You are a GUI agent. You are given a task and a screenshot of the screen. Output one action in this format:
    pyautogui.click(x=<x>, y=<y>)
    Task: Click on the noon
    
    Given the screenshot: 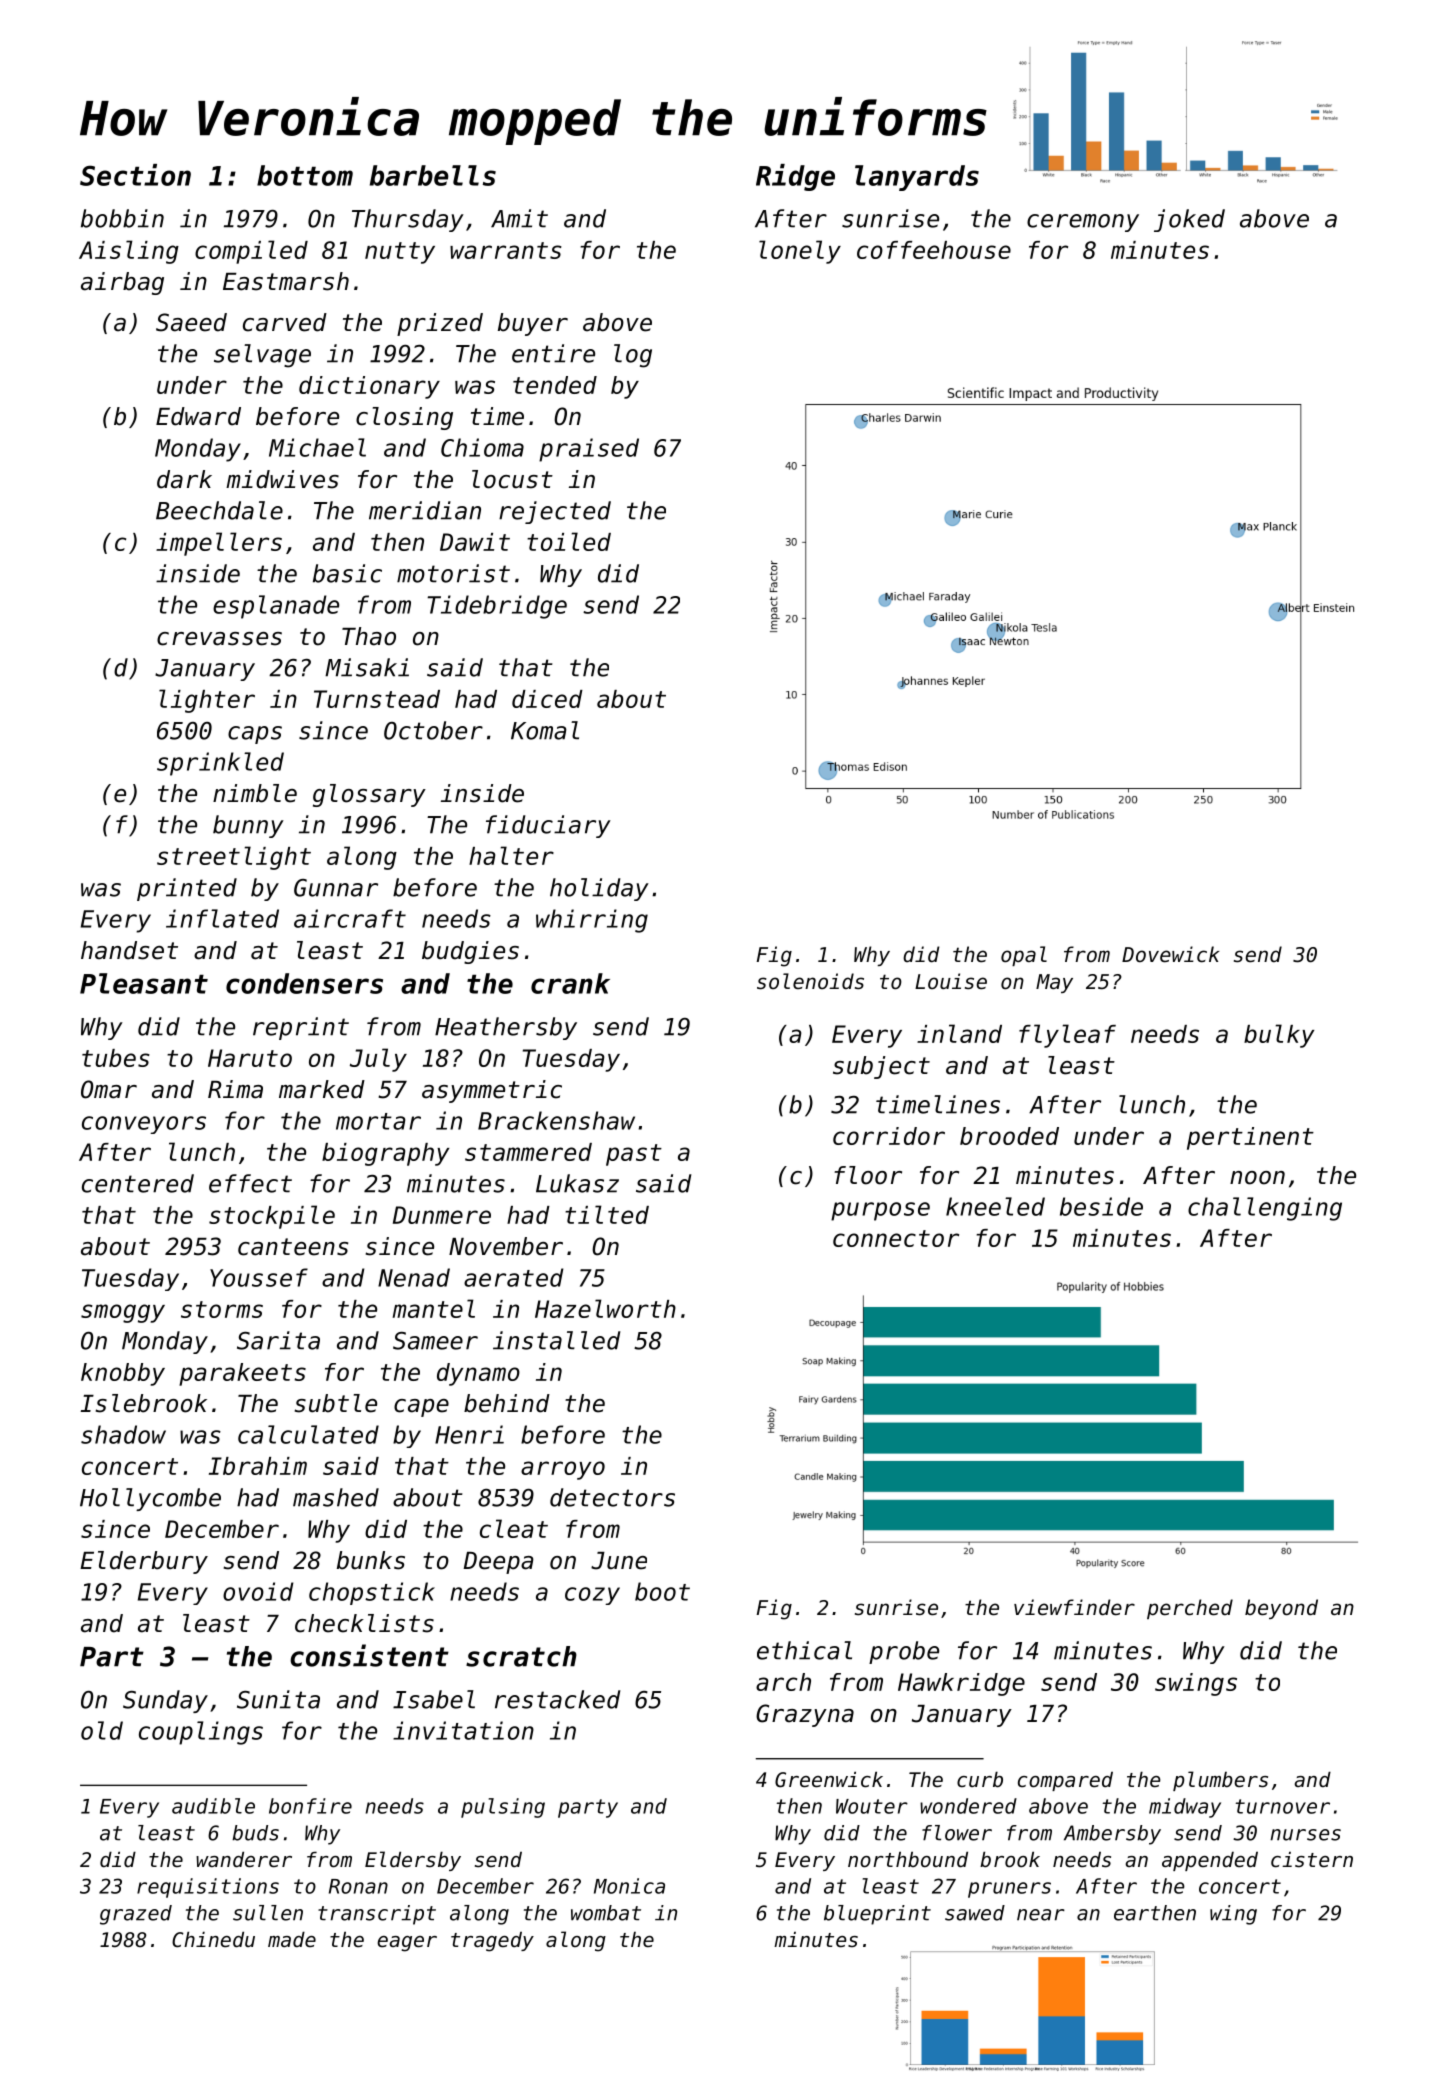 What is the action you would take?
    pyautogui.click(x=1257, y=1178)
